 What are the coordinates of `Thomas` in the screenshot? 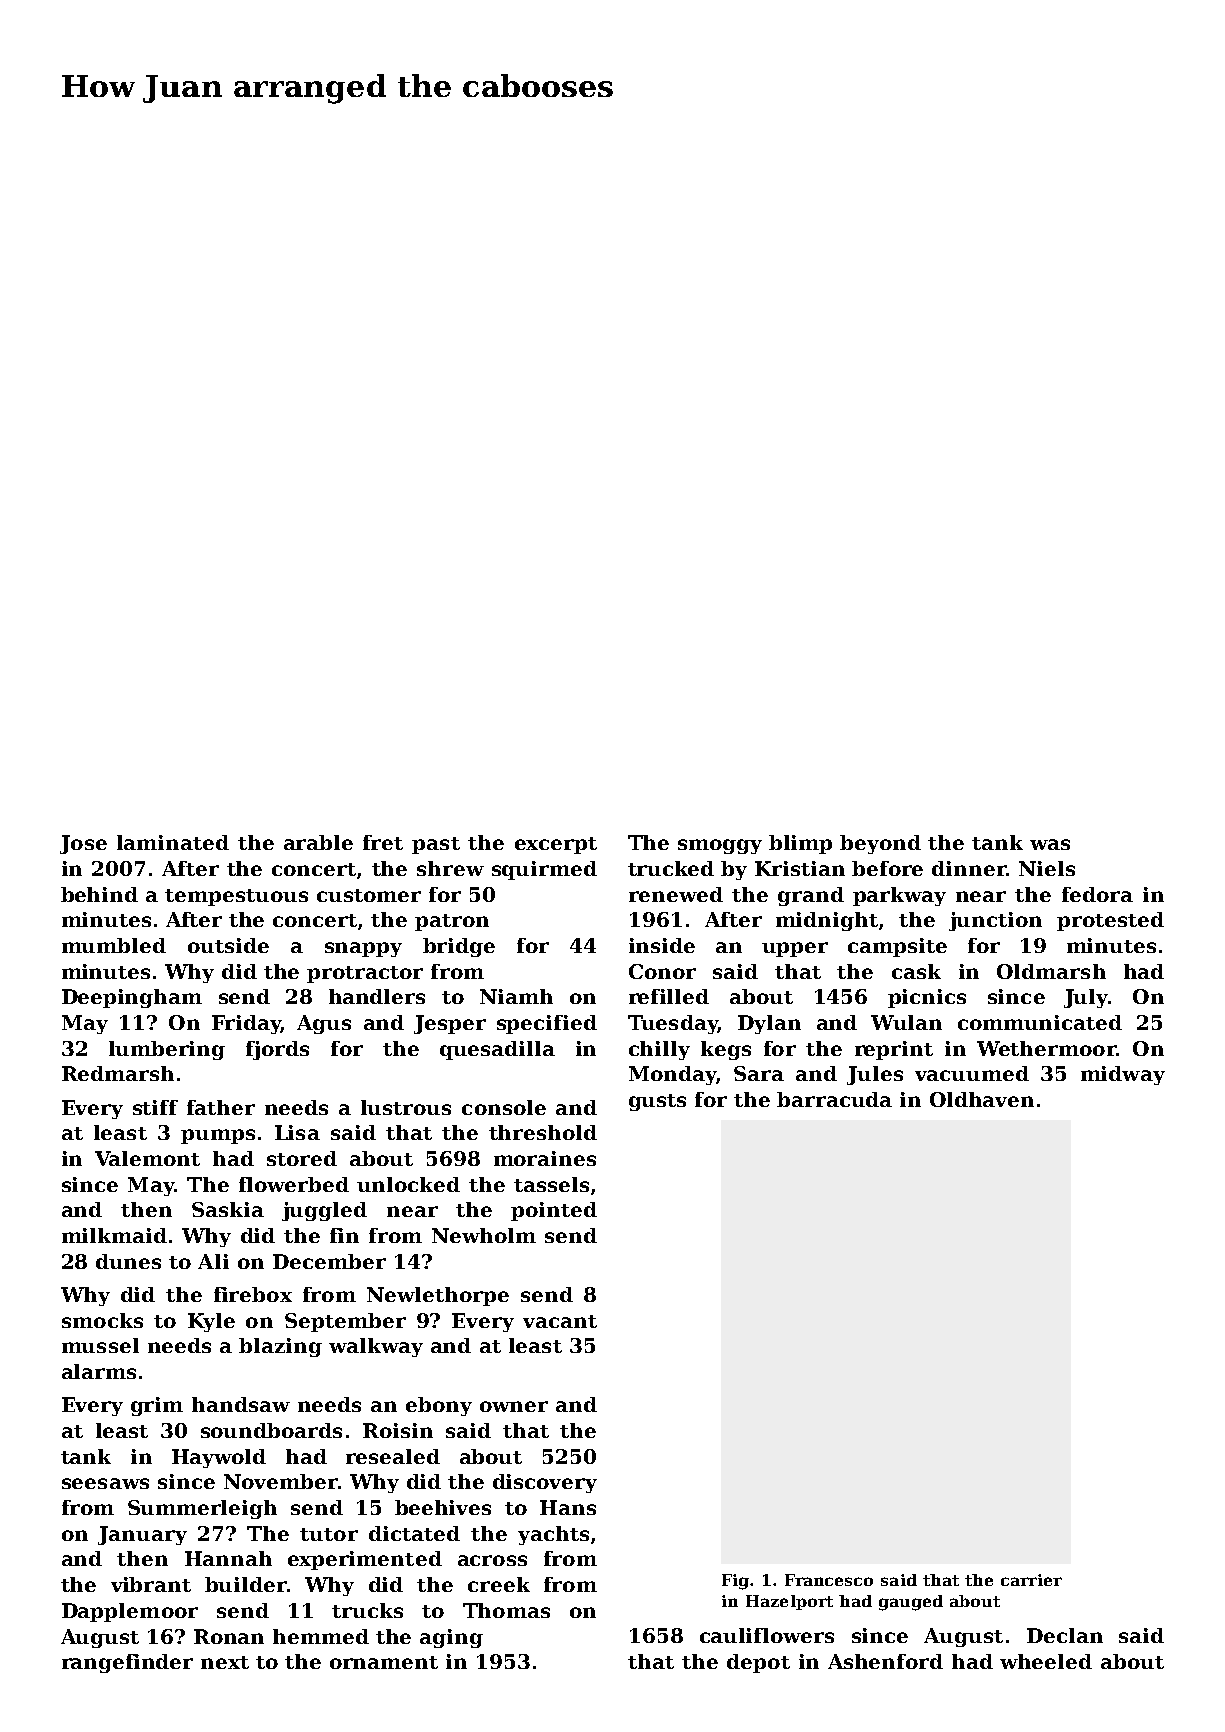 It's located at (506, 1610).
